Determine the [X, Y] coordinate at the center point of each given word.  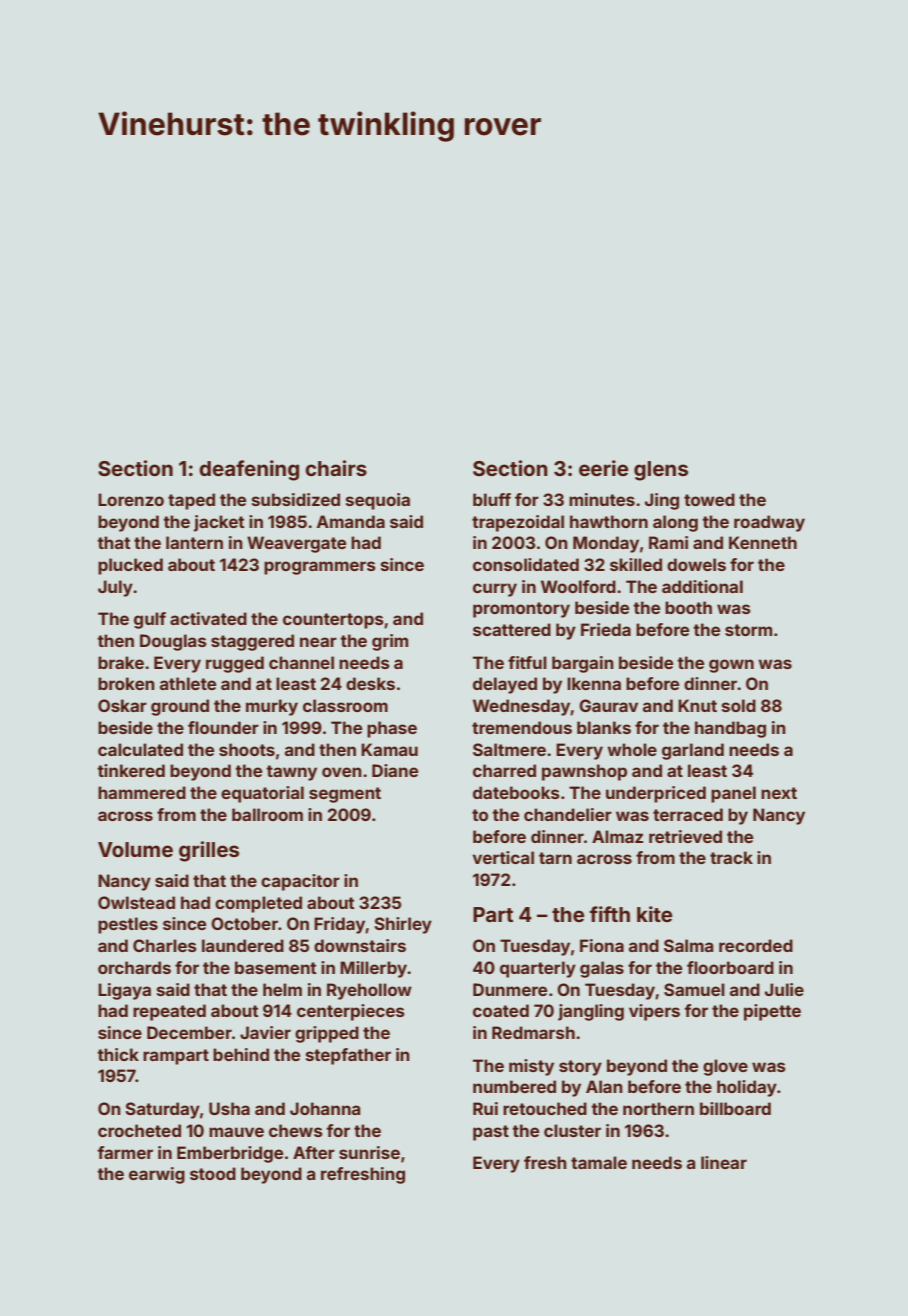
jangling [591, 1012]
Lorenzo [131, 499]
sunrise [369, 1152]
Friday [340, 925]
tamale [599, 1162]
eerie [603, 468]
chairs [336, 468]
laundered [243, 945]
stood [213, 1173]
